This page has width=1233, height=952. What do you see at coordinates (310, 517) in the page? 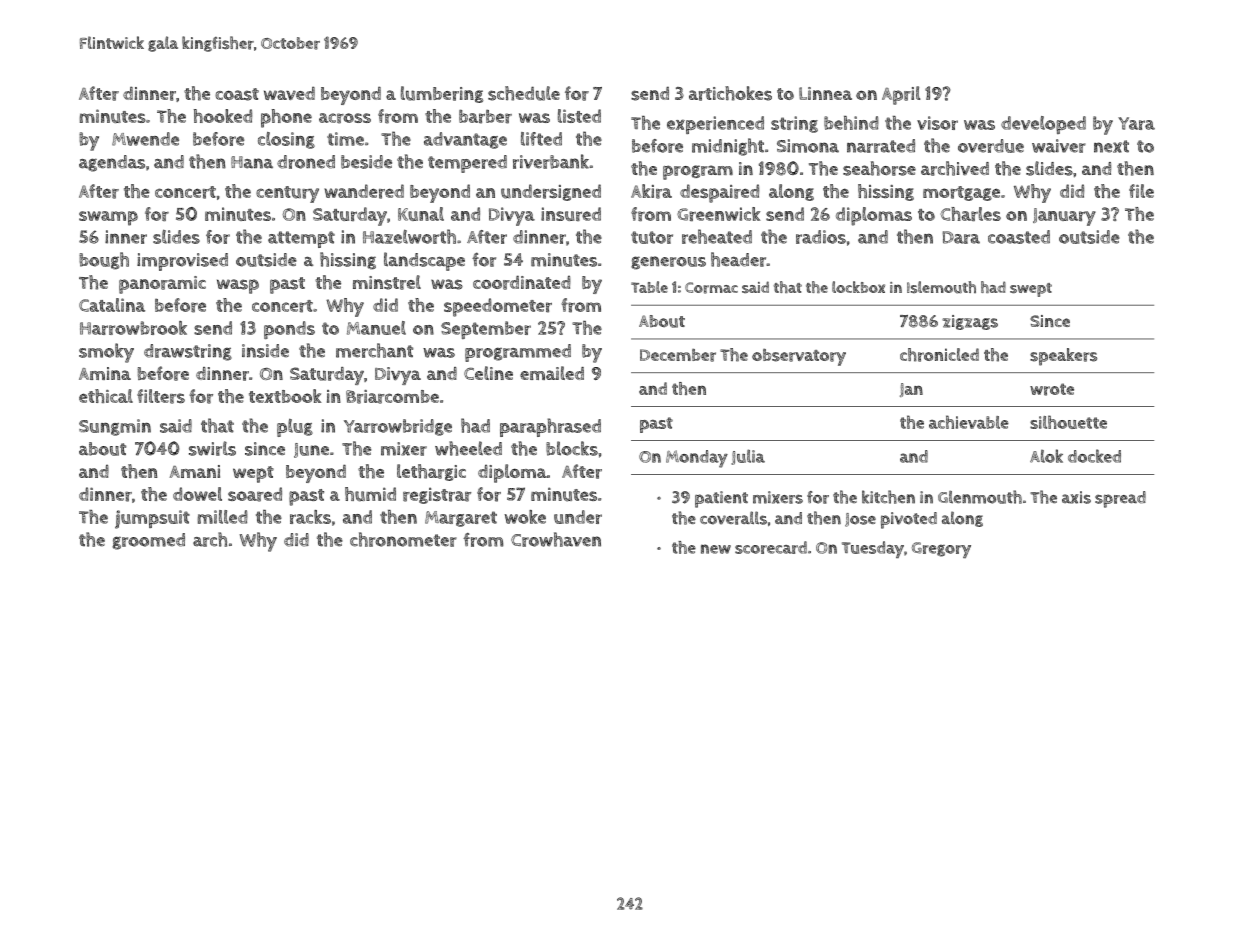
I see `racks` at bounding box center [310, 517].
